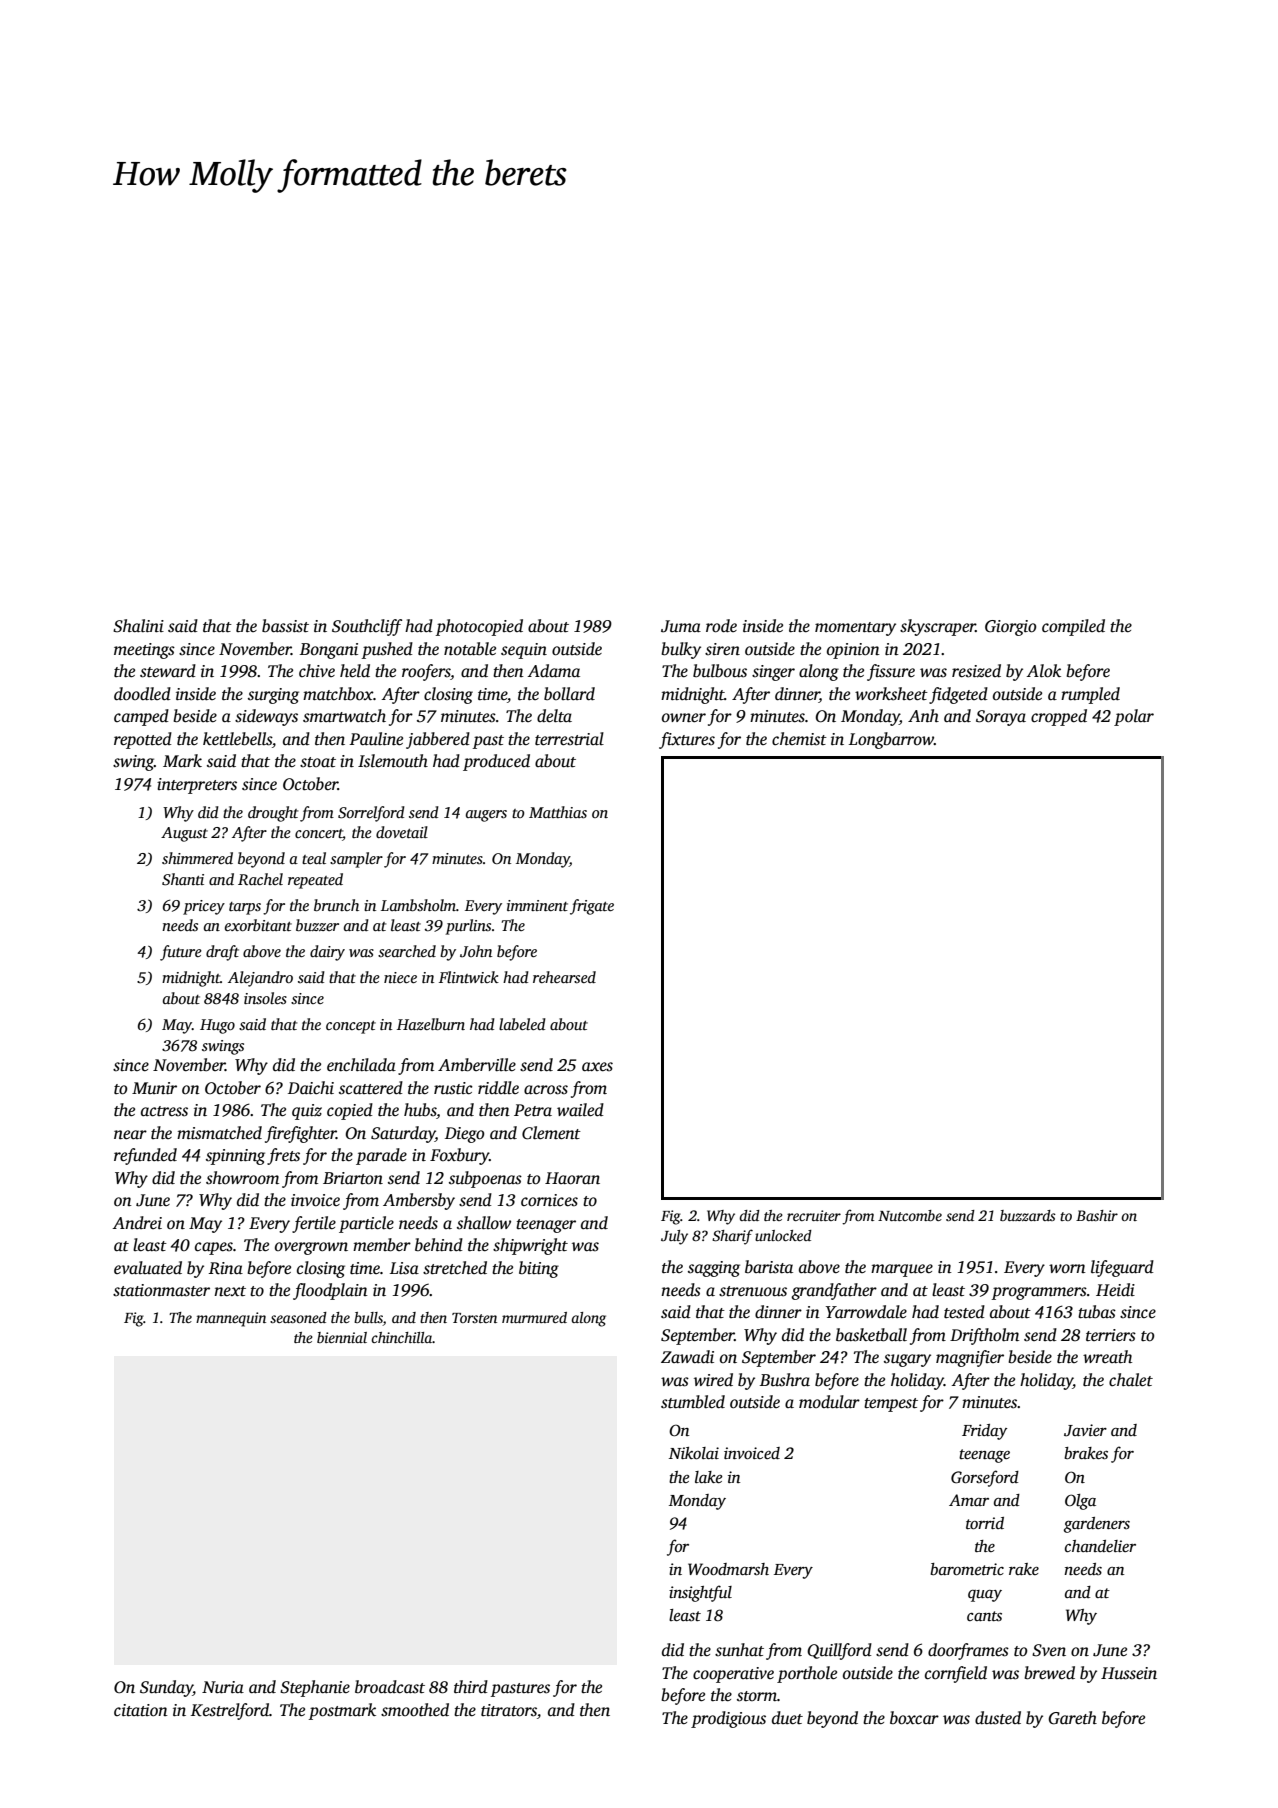 The image size is (1278, 1808). I want to click on skyscraper, so click(938, 627).
